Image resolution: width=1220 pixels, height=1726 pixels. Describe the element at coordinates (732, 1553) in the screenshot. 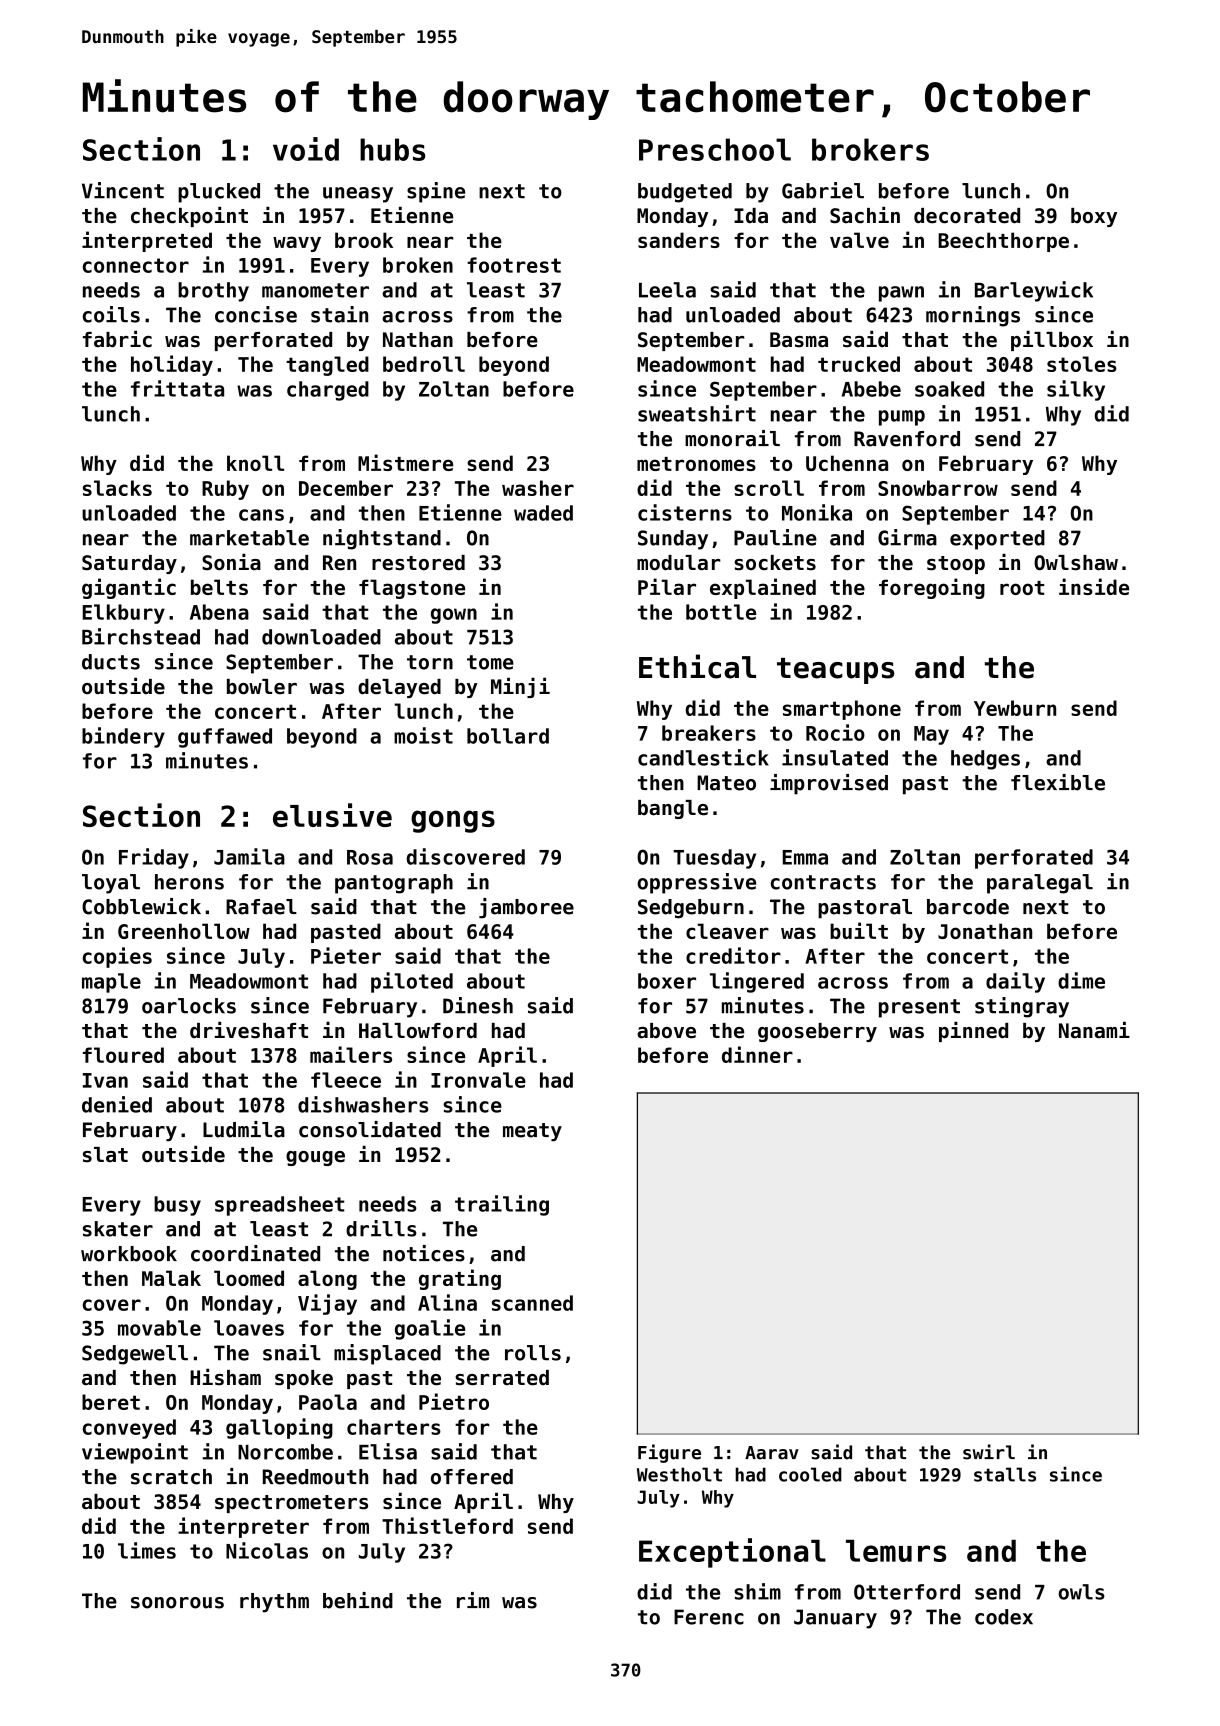

I see `Exceptional` at that location.
